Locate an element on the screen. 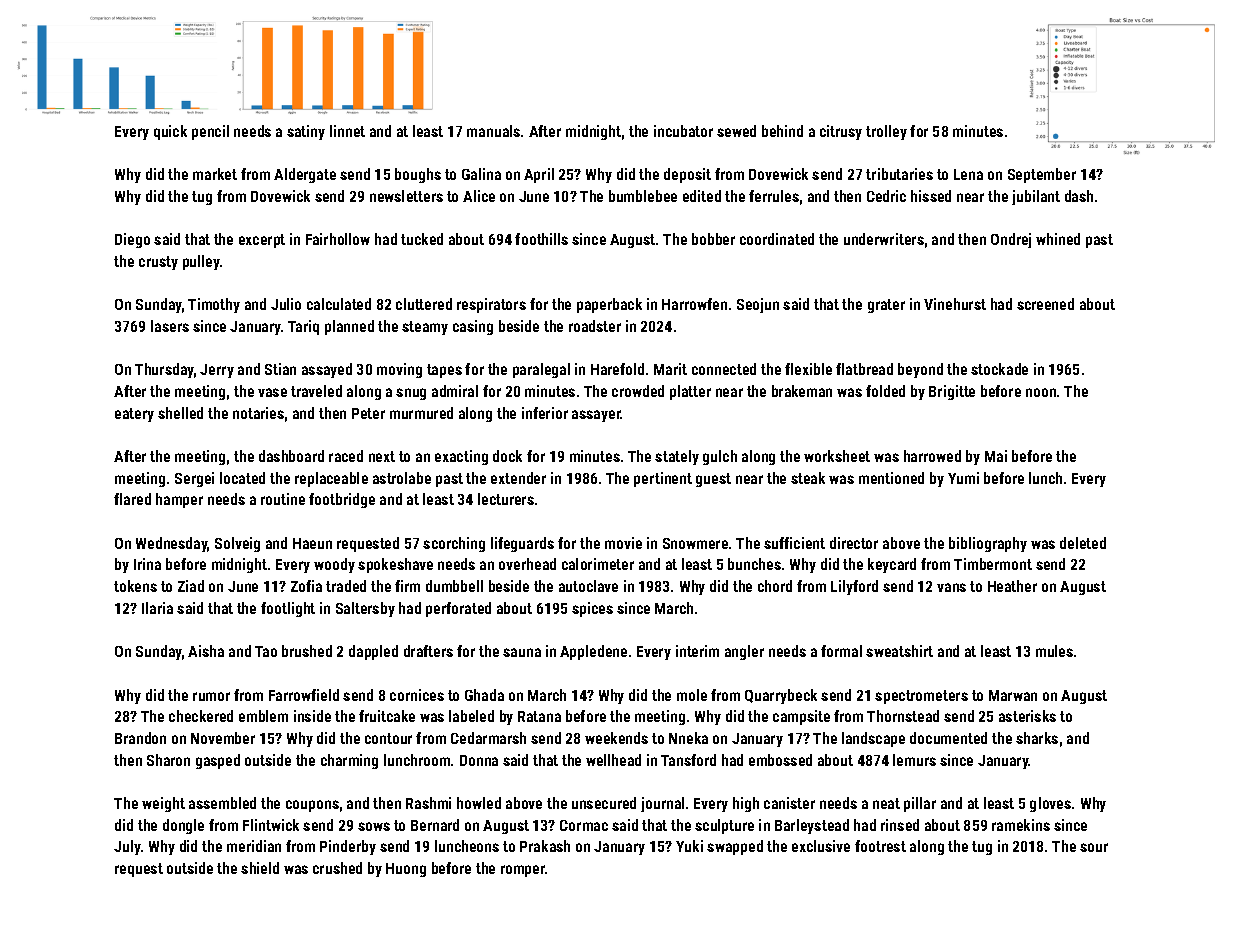 This screenshot has height=952, width=1233. tucked is located at coordinates (422, 239).
